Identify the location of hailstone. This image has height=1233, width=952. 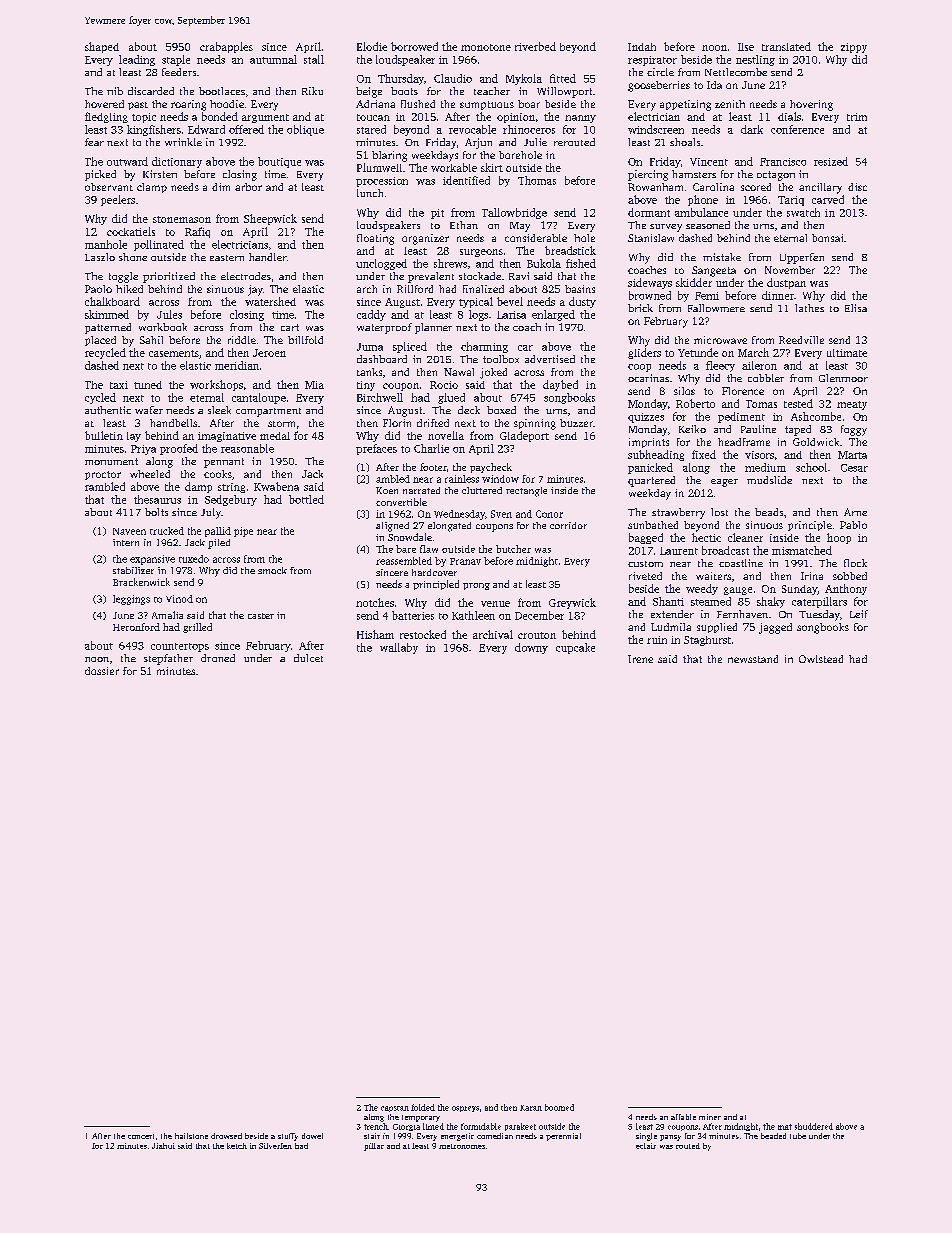
(191, 1136).
